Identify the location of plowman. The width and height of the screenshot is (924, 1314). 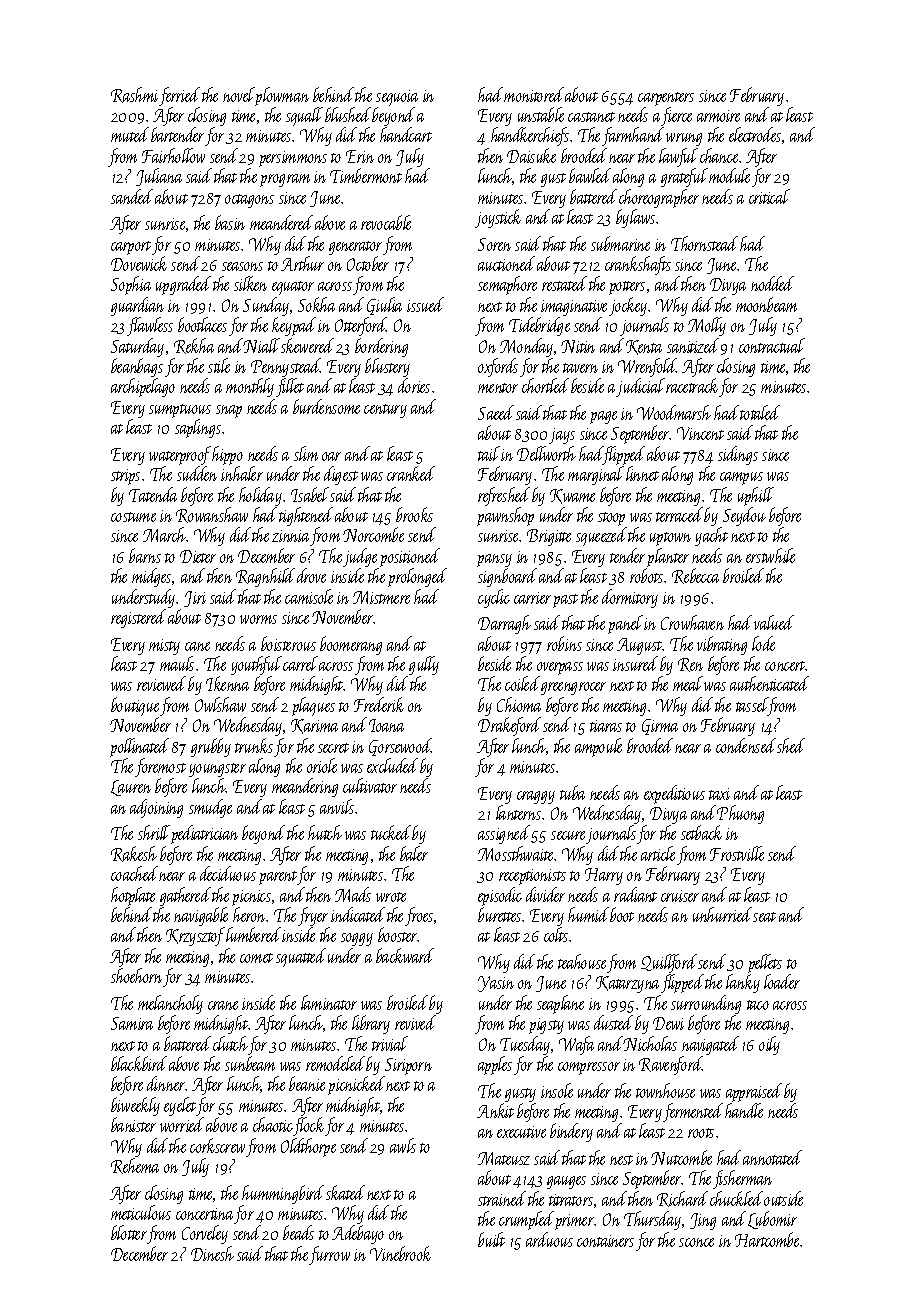
(282, 96).
